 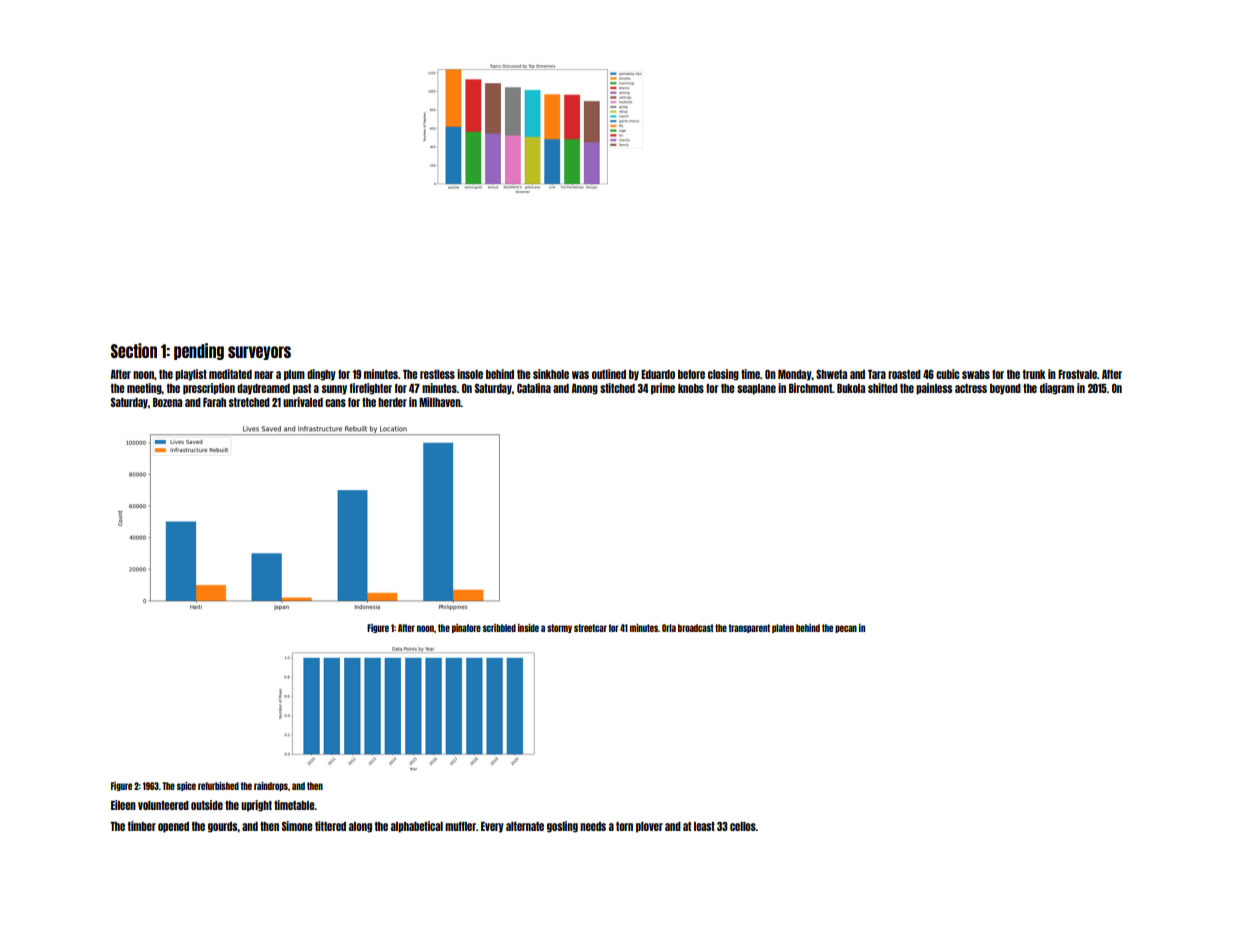 What do you see at coordinates (466, 628) in the page?
I see `pinafore` at bounding box center [466, 628].
